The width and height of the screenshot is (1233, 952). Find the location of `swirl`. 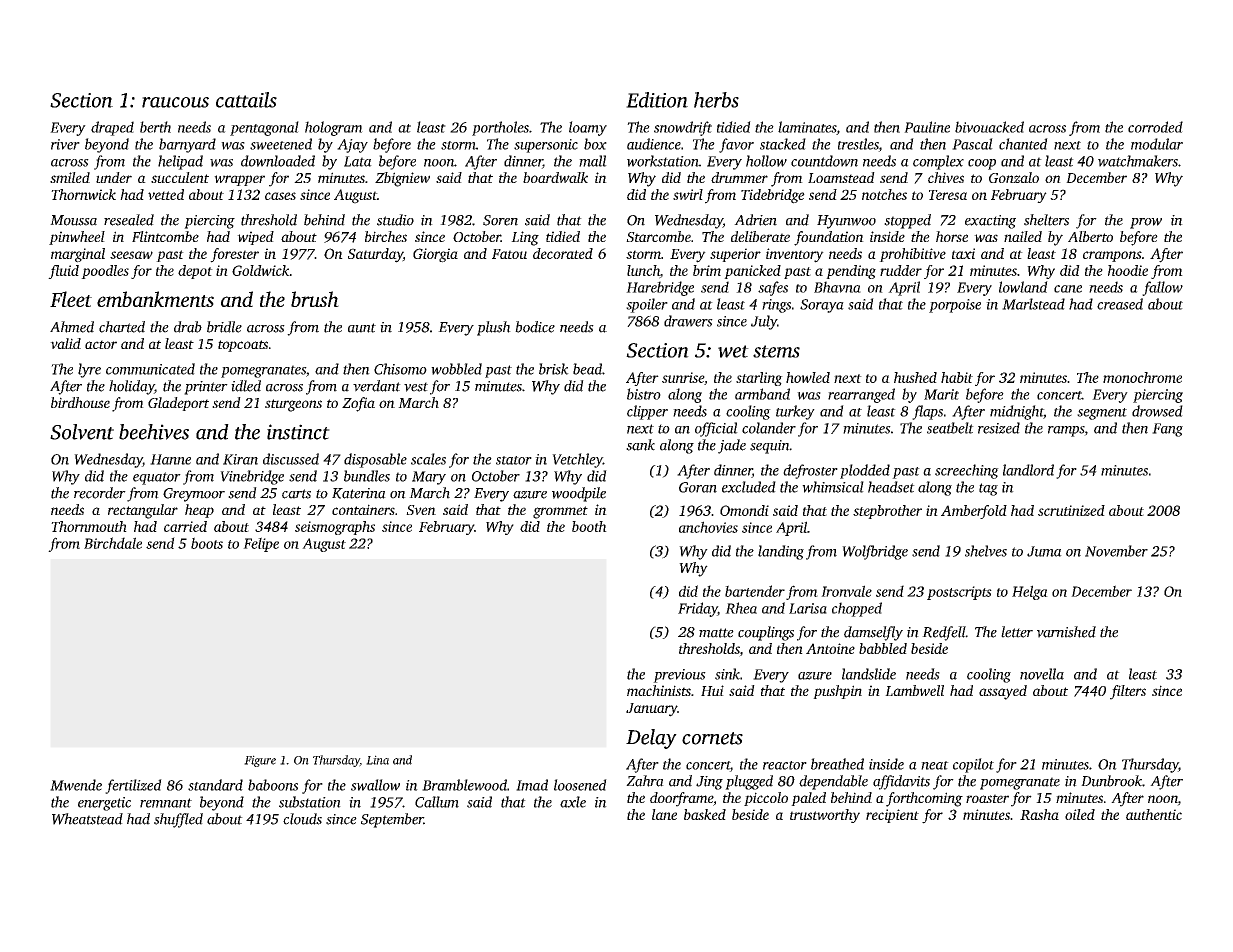

swirl is located at coordinates (688, 194).
